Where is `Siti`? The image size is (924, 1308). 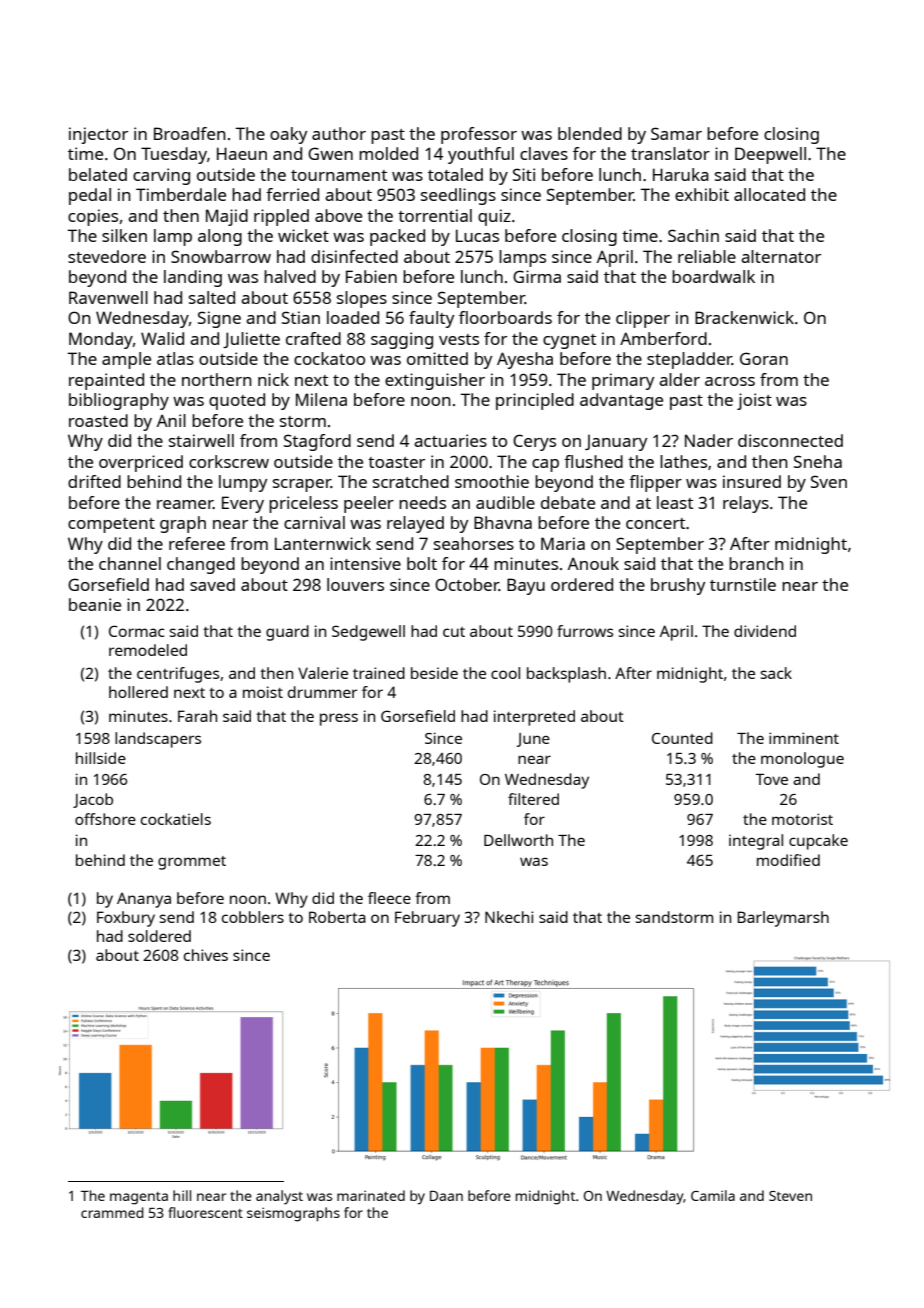
Siti is located at coordinates (524, 174).
